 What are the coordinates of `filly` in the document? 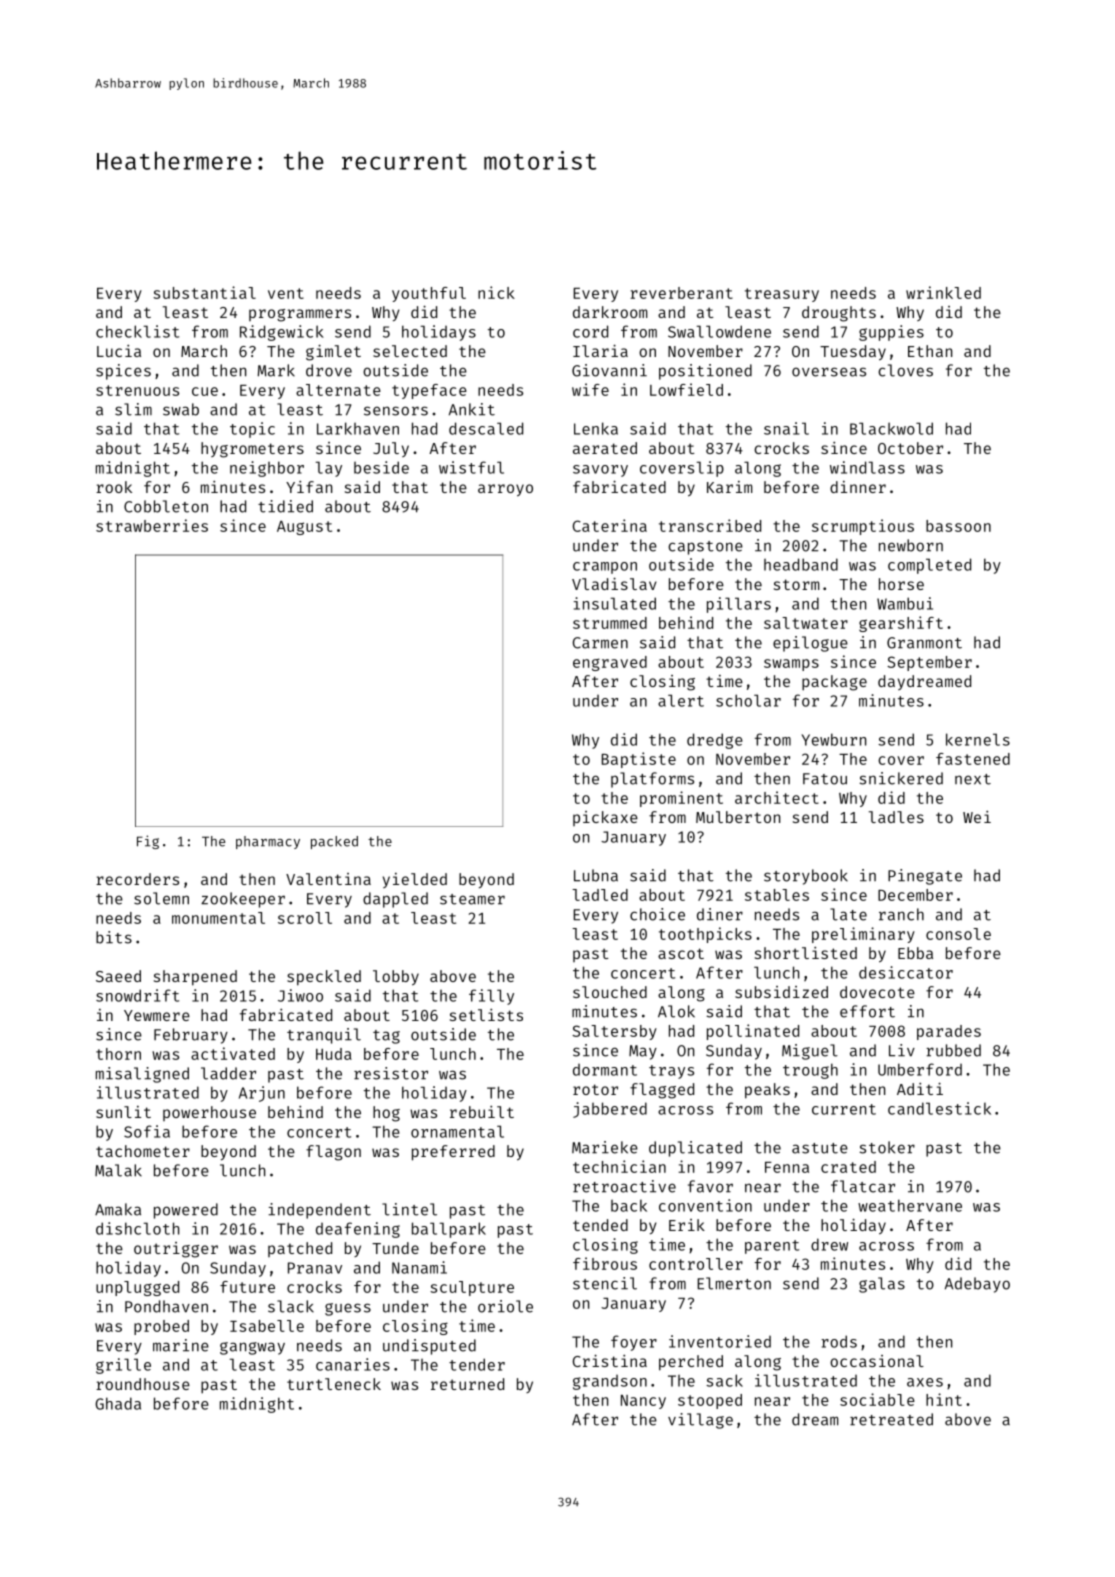 It's located at (491, 997).
